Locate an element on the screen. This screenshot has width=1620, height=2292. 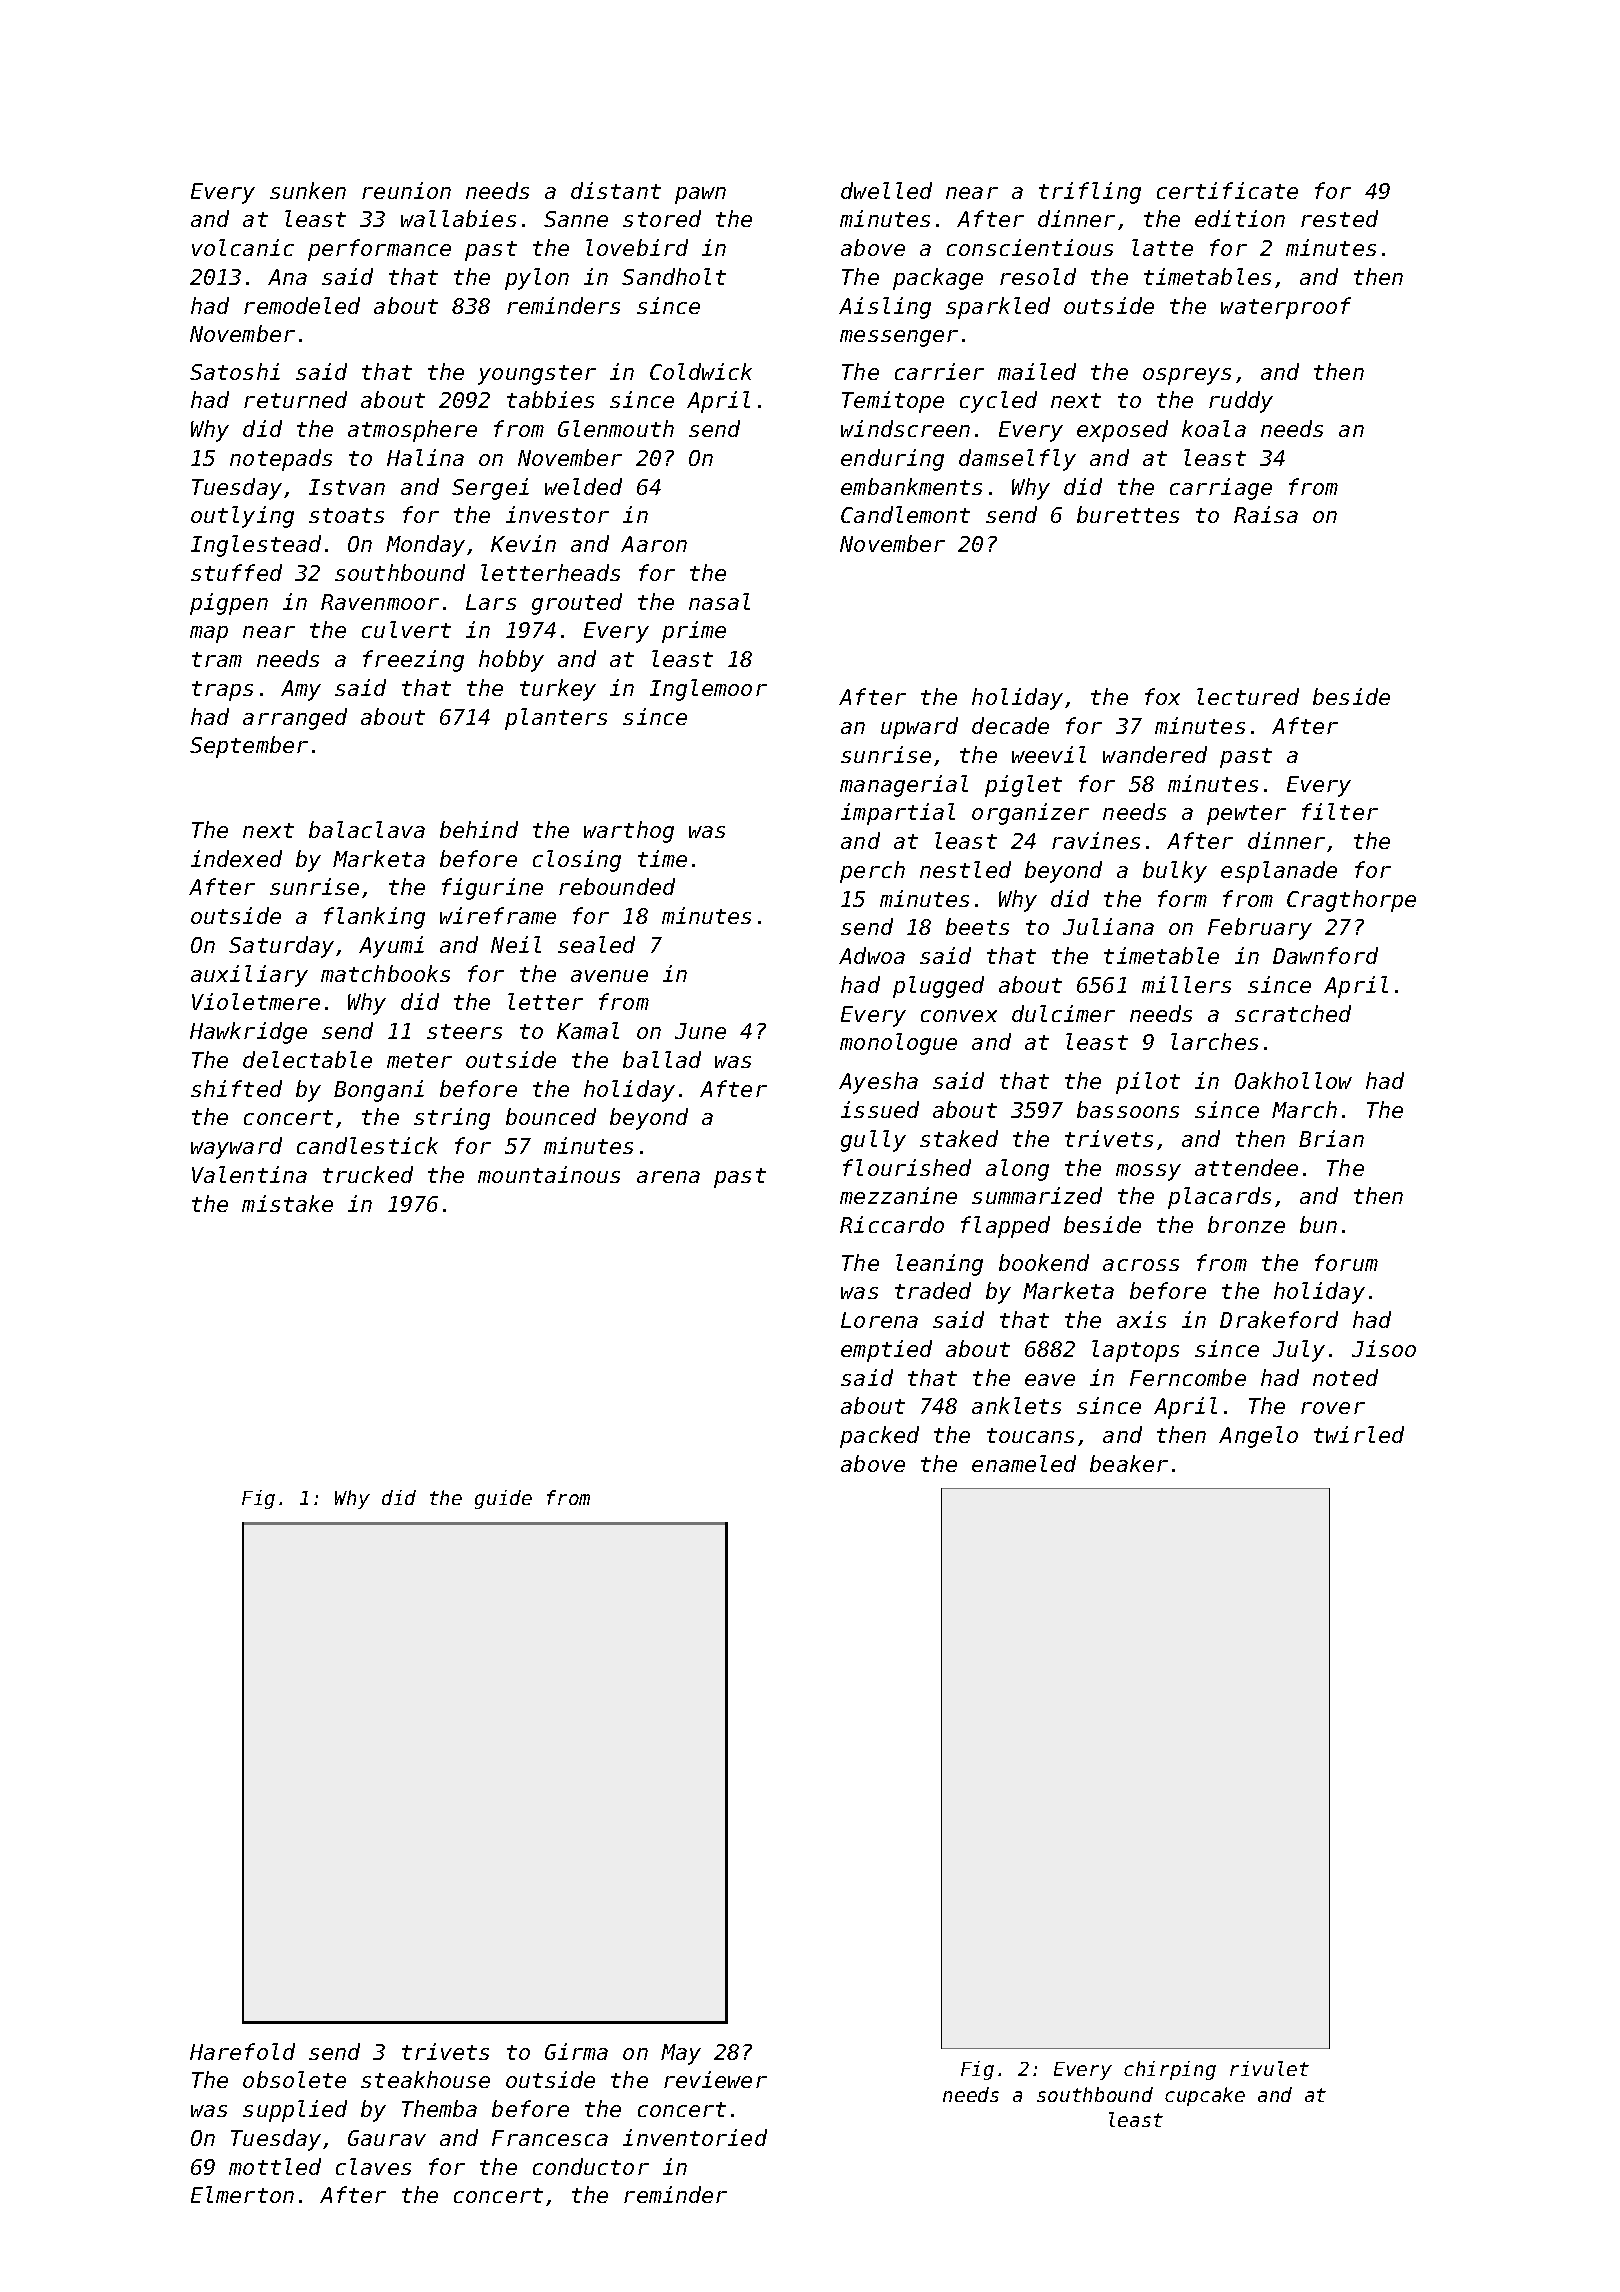
rivulet is located at coordinates (1269, 2068).
